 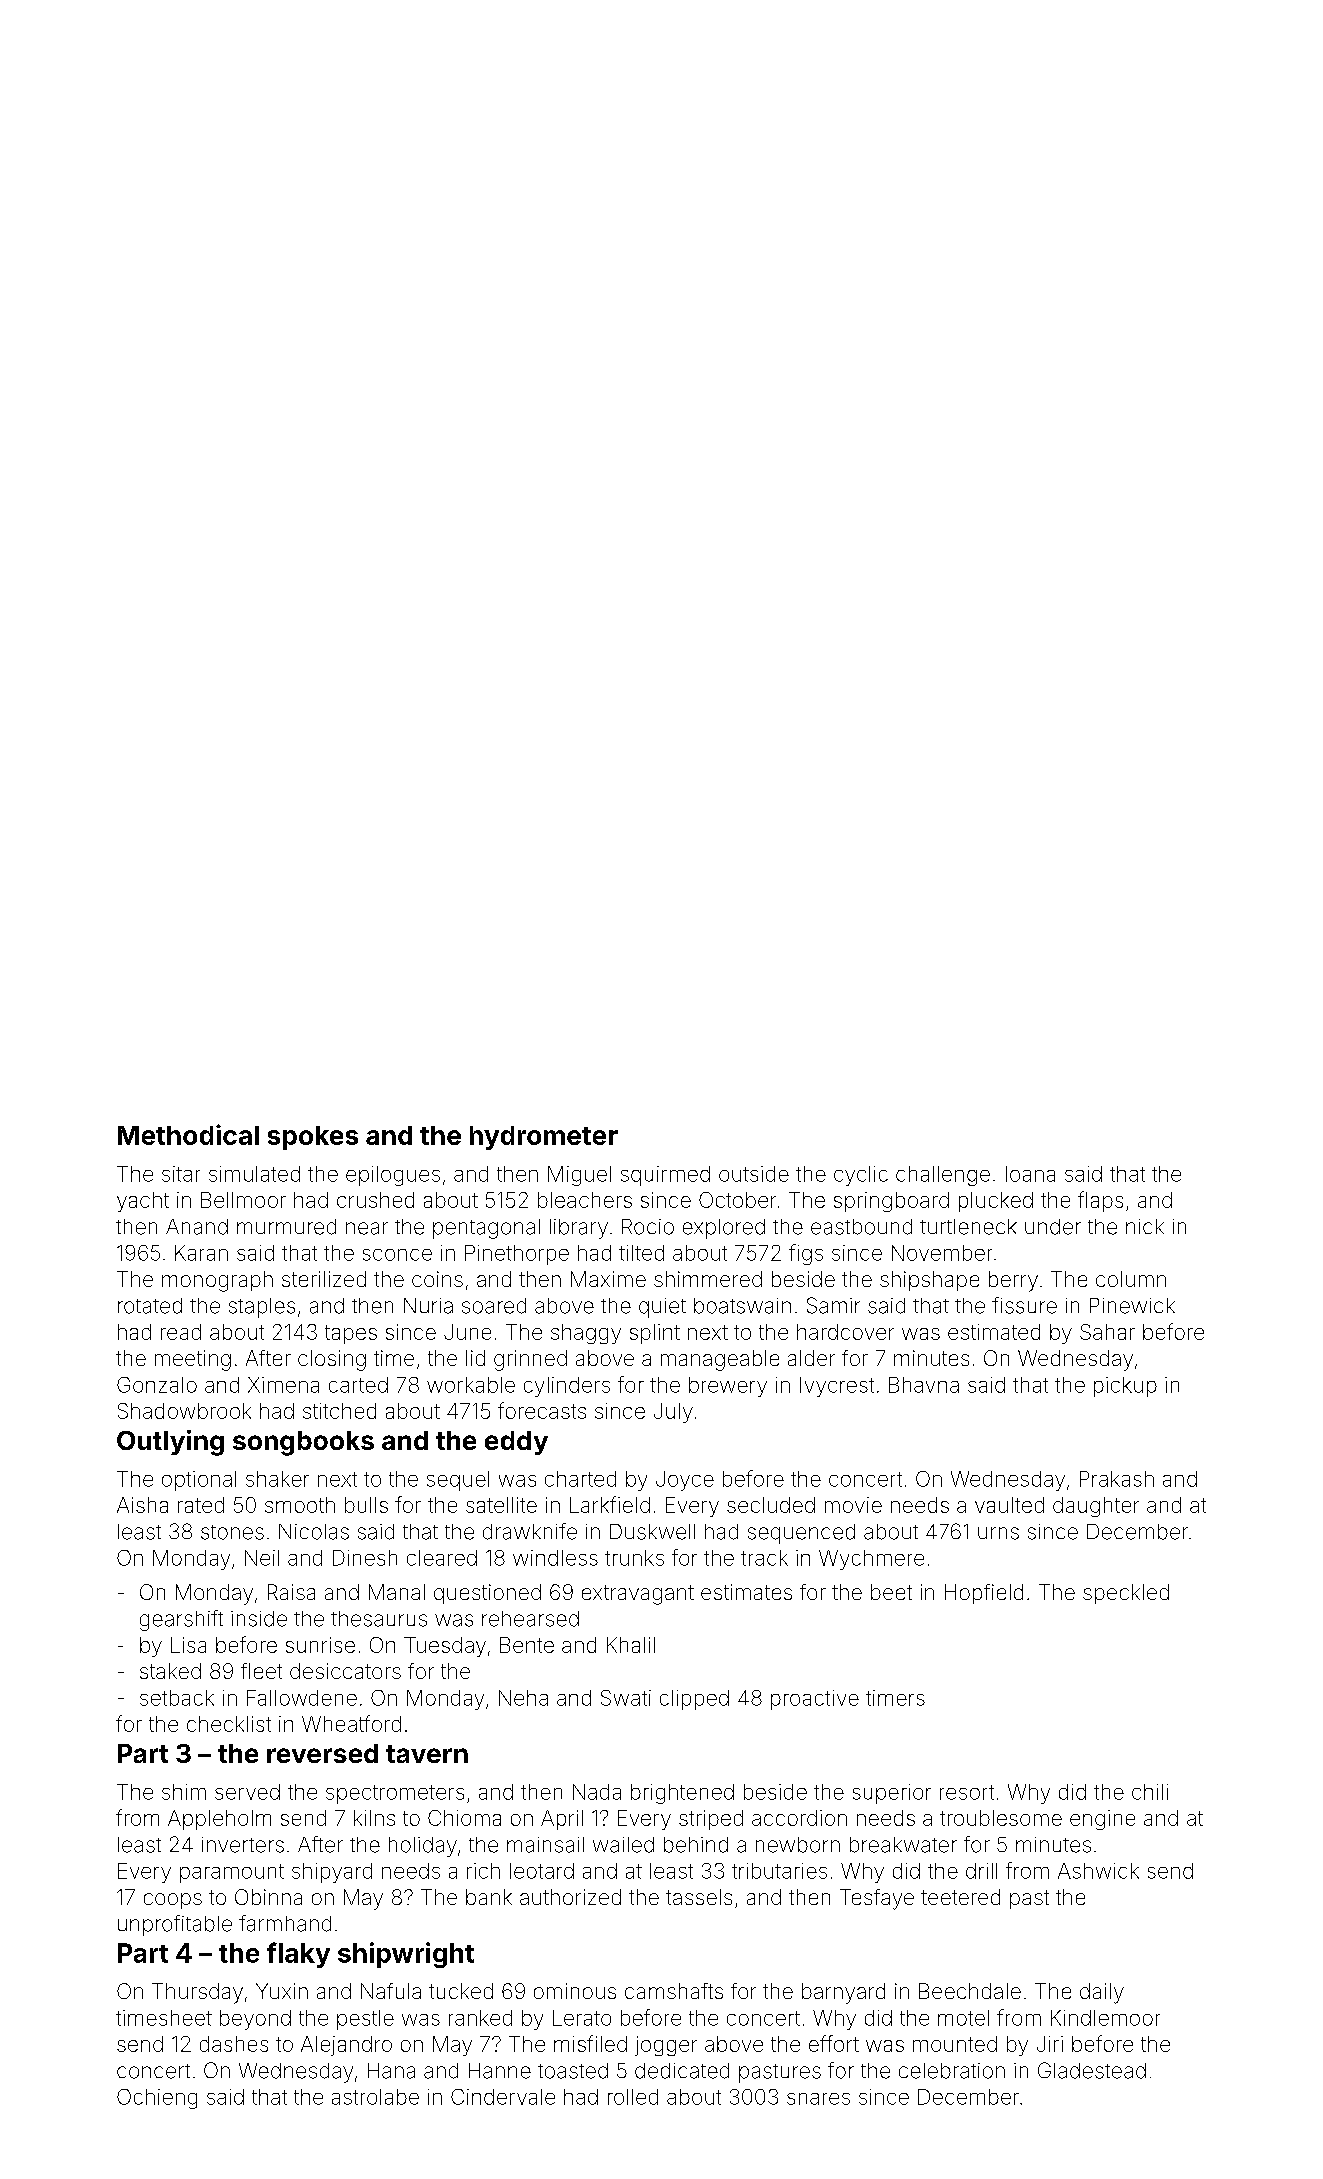 What do you see at coordinates (711, 1820) in the screenshot?
I see `striped` at bounding box center [711, 1820].
